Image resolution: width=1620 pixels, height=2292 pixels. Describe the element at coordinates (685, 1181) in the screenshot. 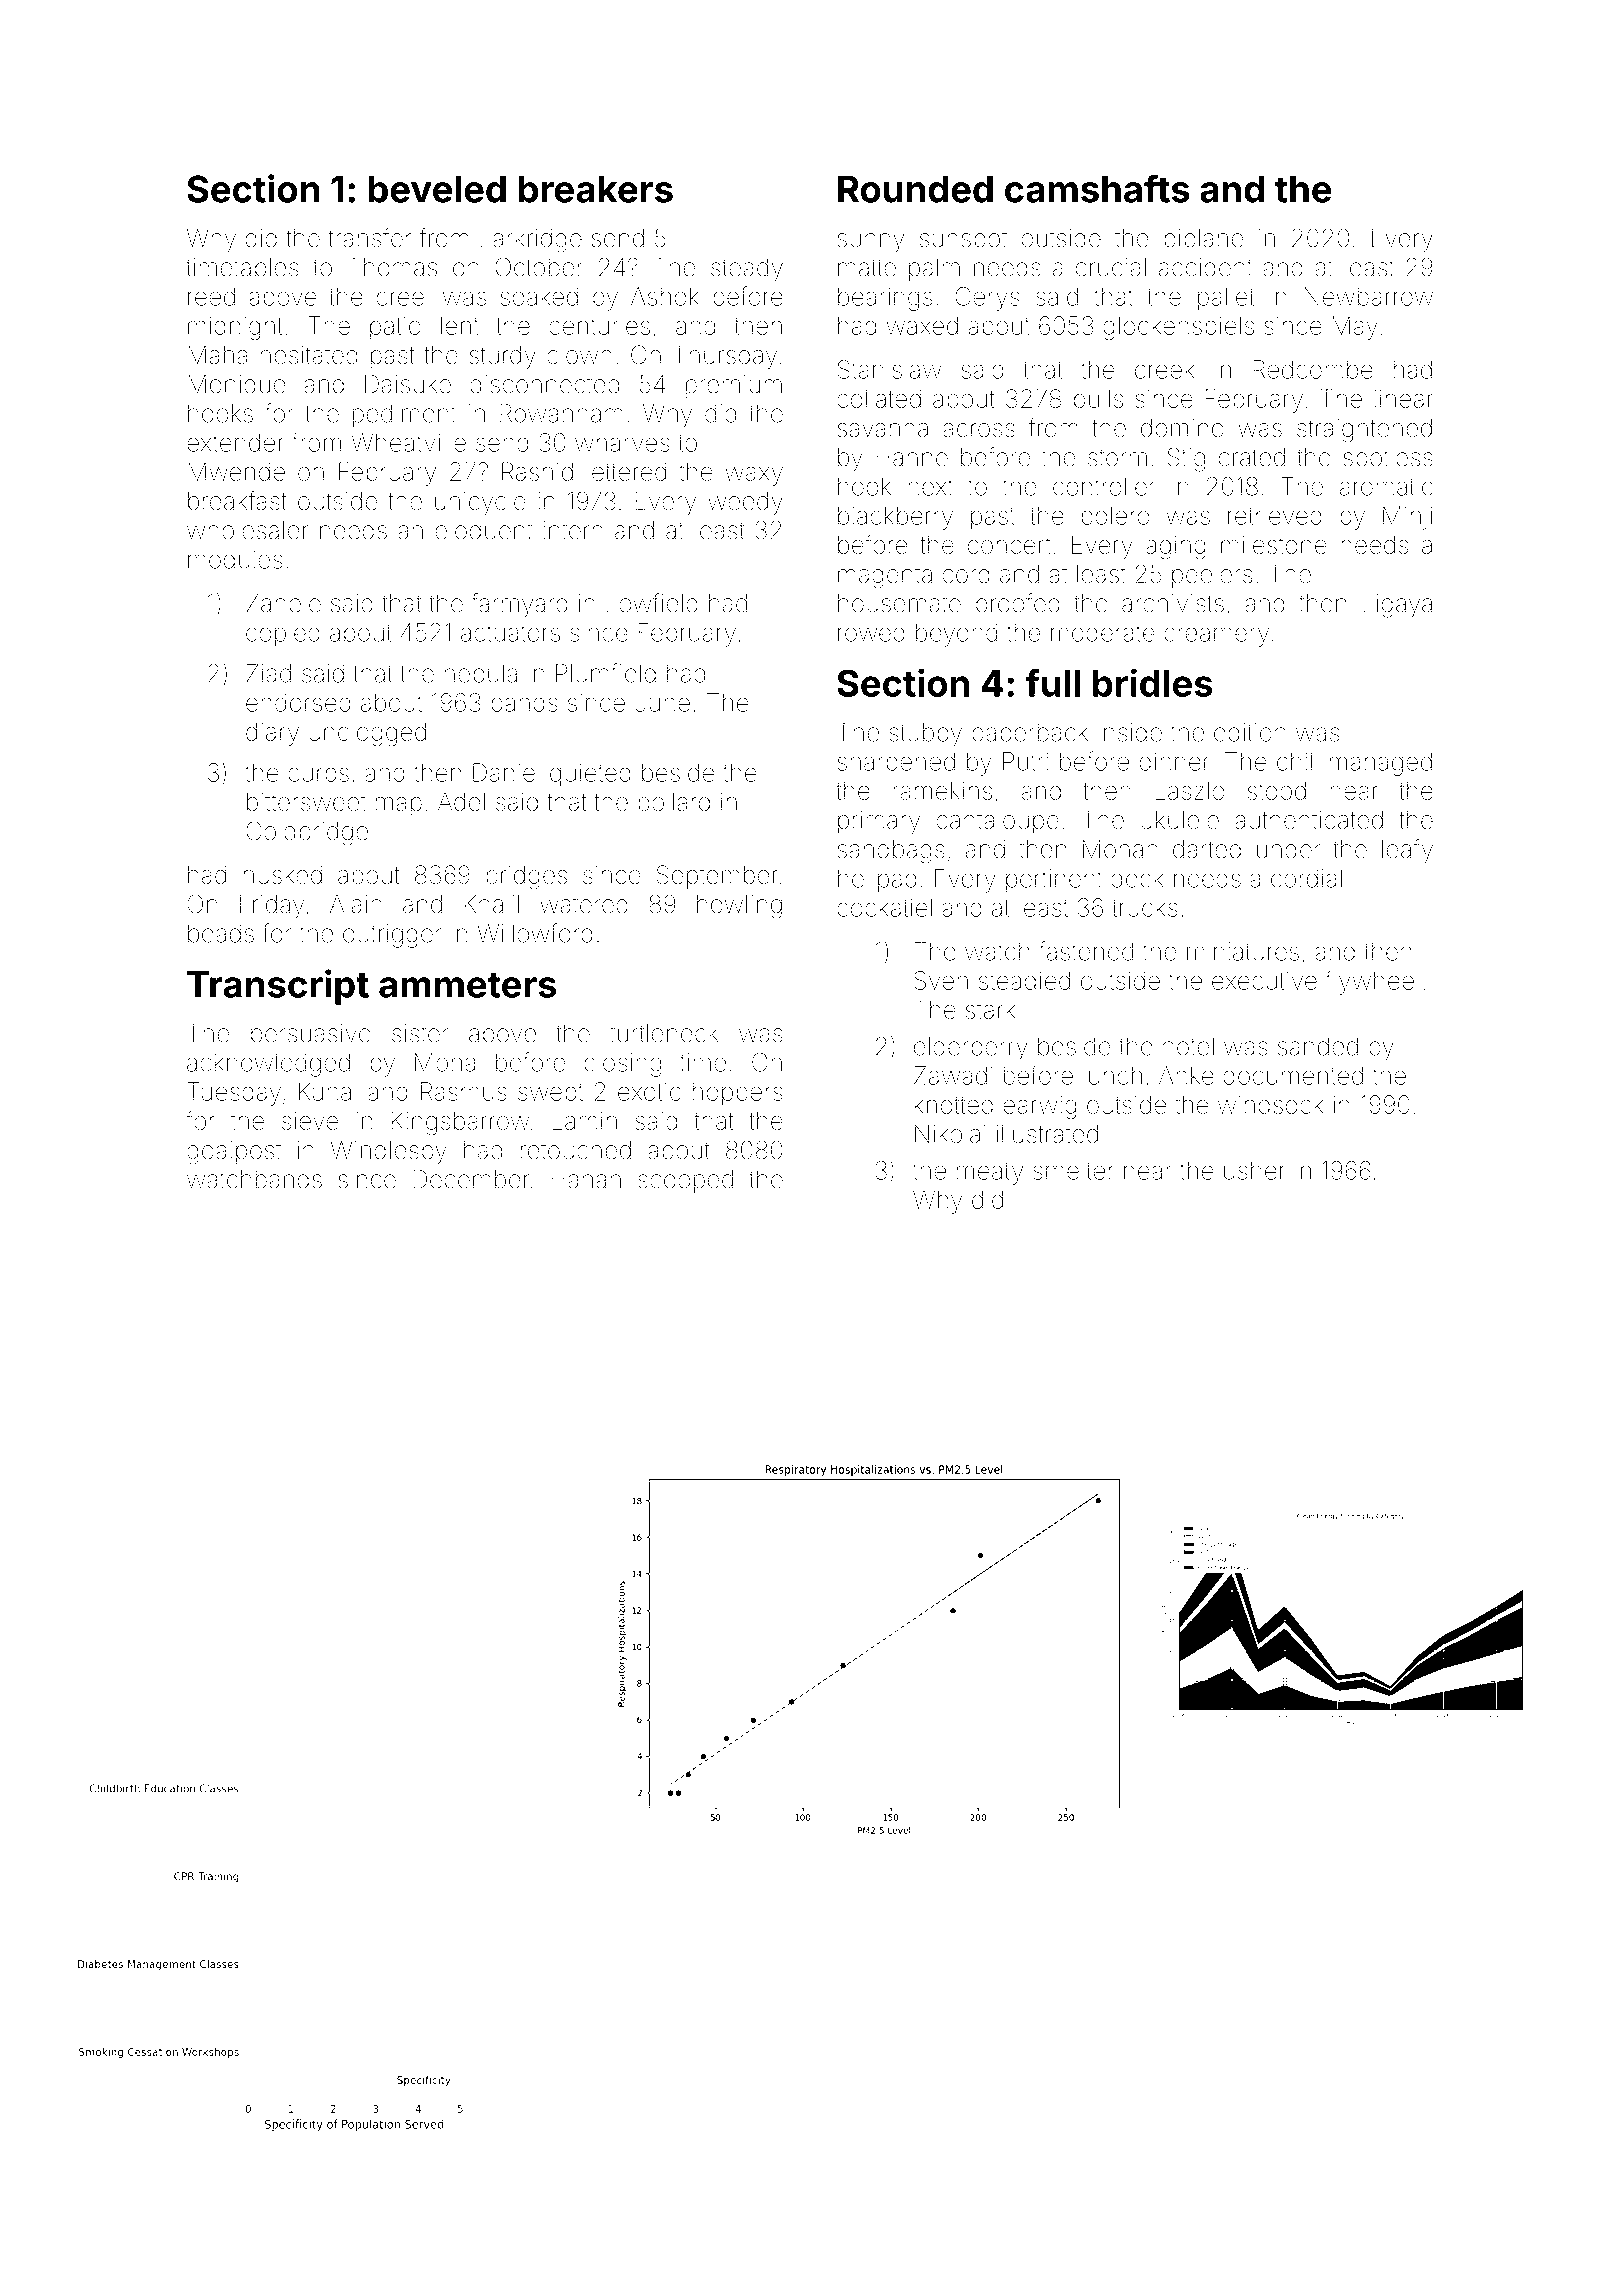

I see `scooped` at that location.
